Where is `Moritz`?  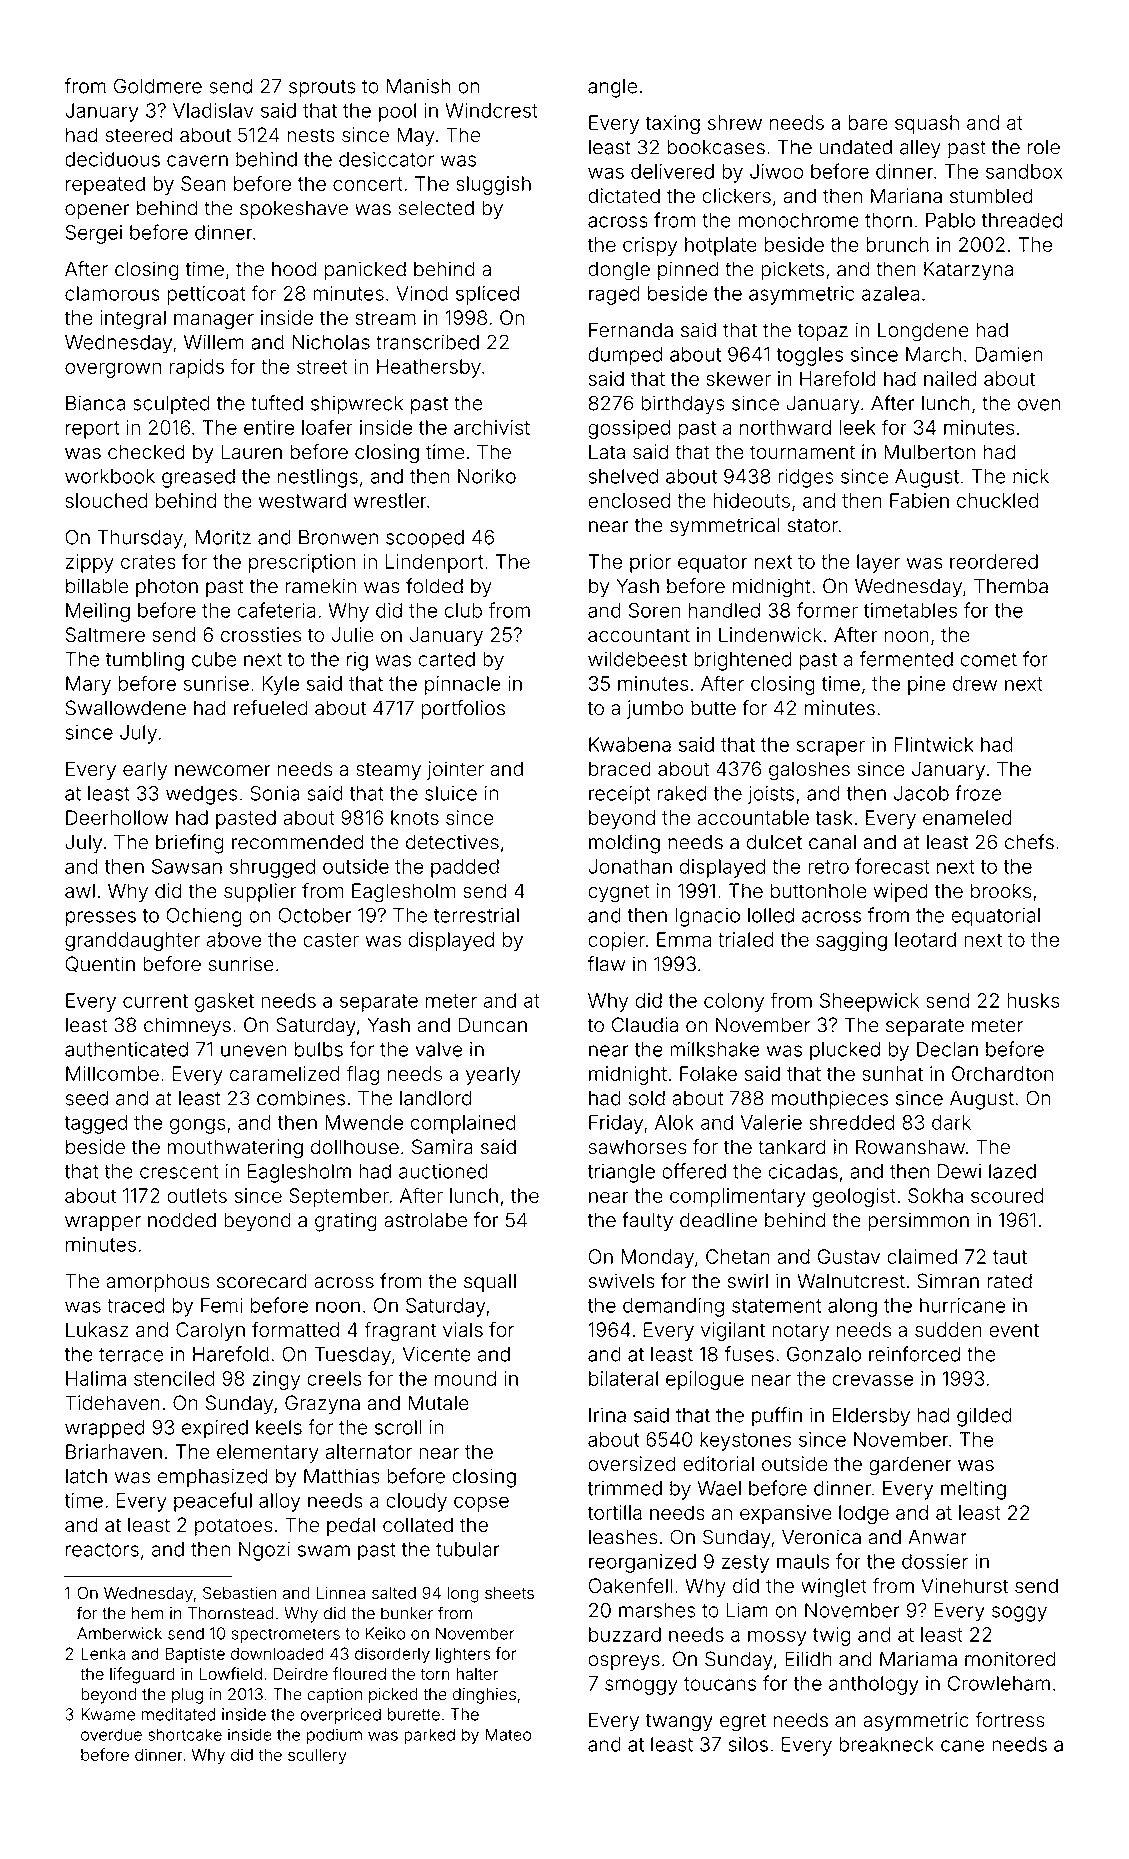 Moritz is located at coordinates (223, 537).
